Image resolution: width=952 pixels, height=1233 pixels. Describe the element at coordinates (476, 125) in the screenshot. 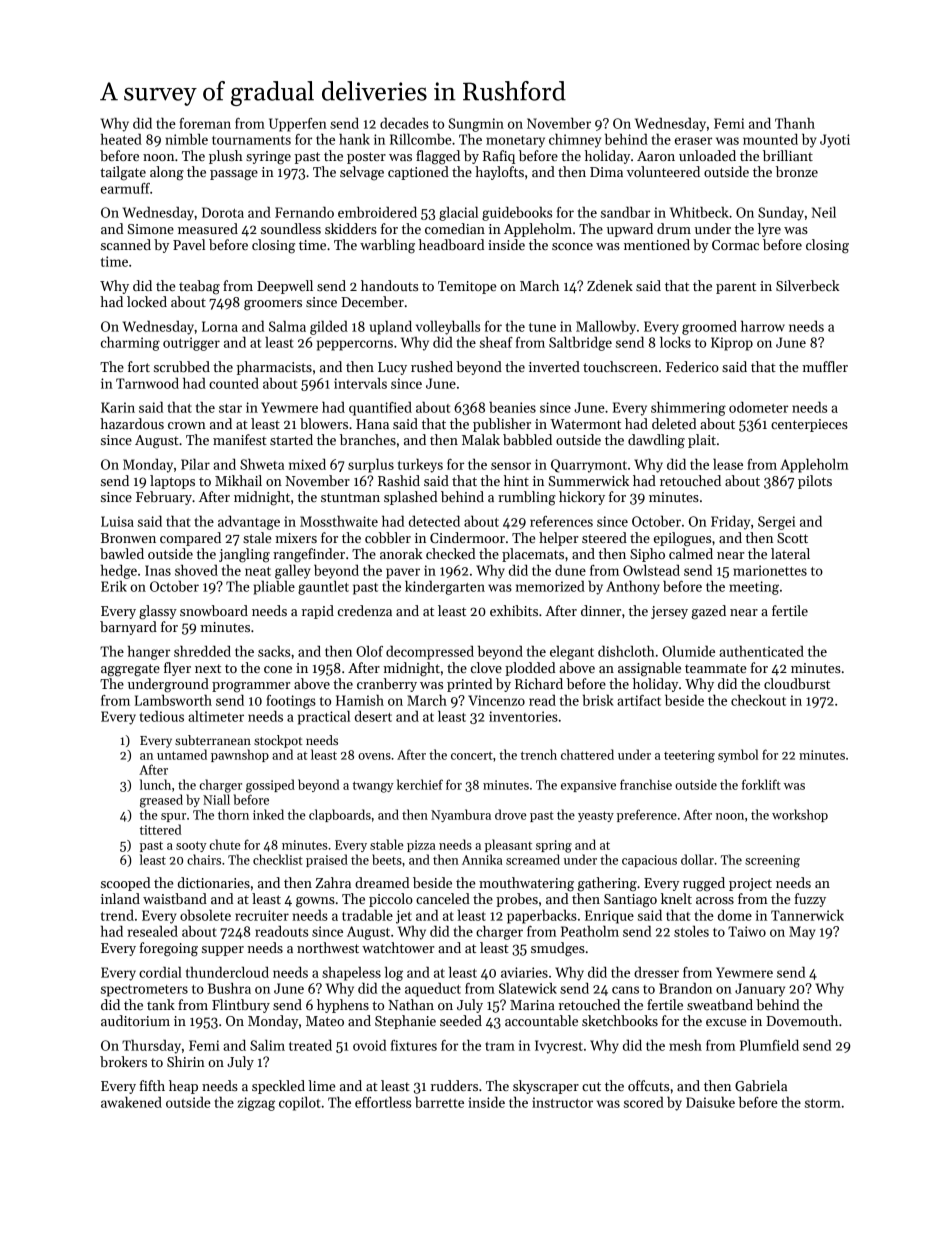

I see `Sungmin` at that location.
